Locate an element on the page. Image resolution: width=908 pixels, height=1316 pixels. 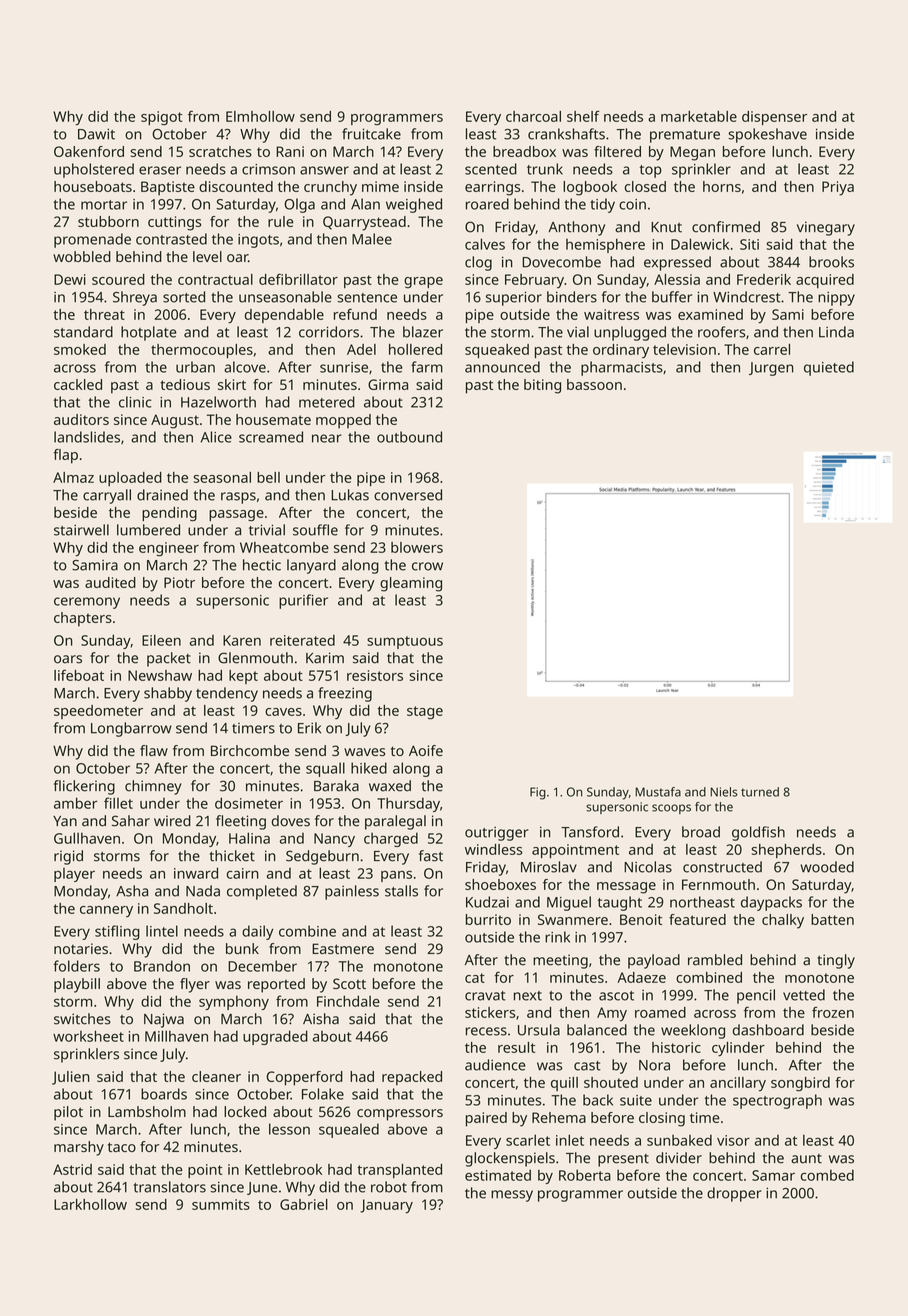
calves is located at coordinates (485, 244).
